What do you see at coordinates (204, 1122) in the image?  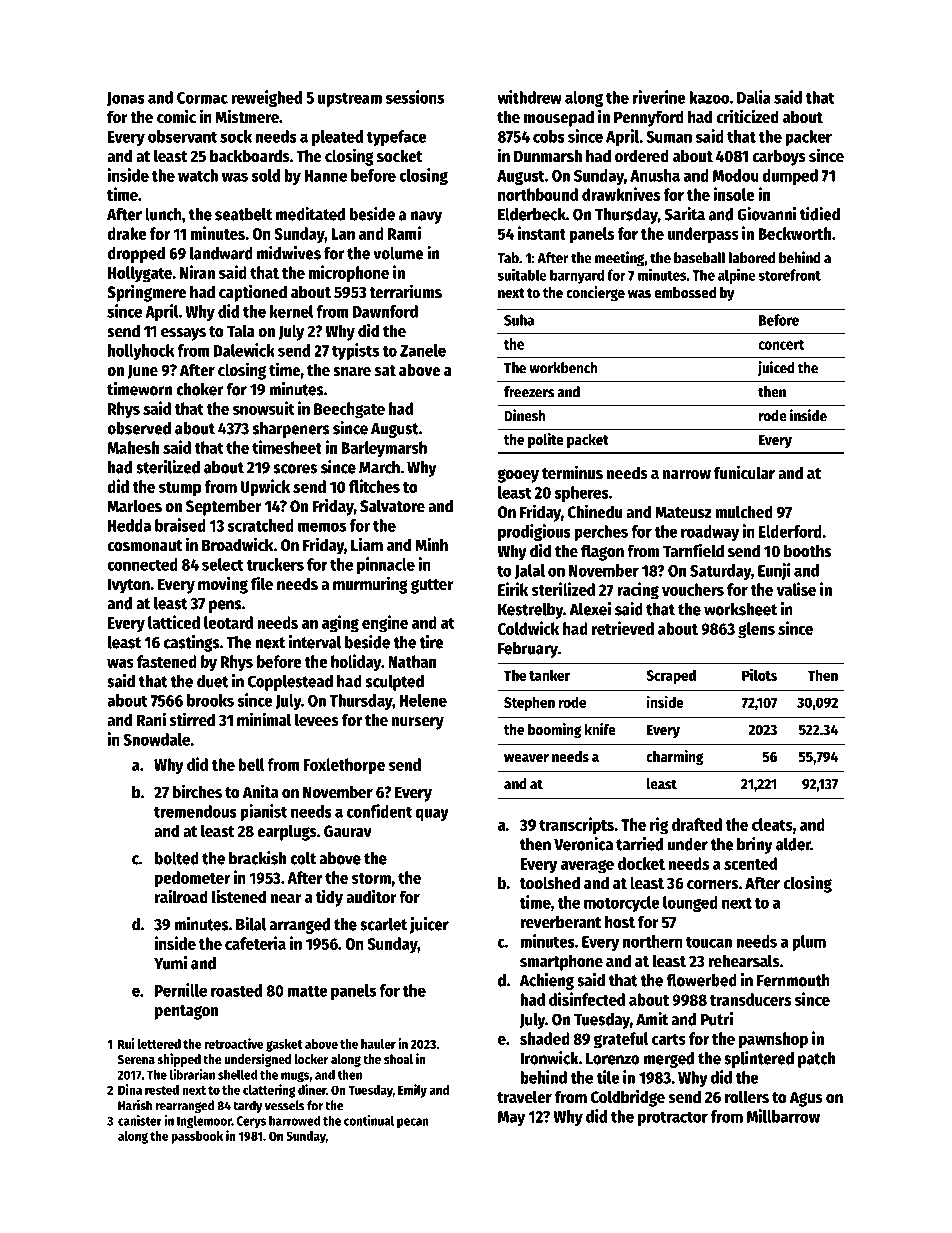 I see `Inglemoor` at bounding box center [204, 1122].
